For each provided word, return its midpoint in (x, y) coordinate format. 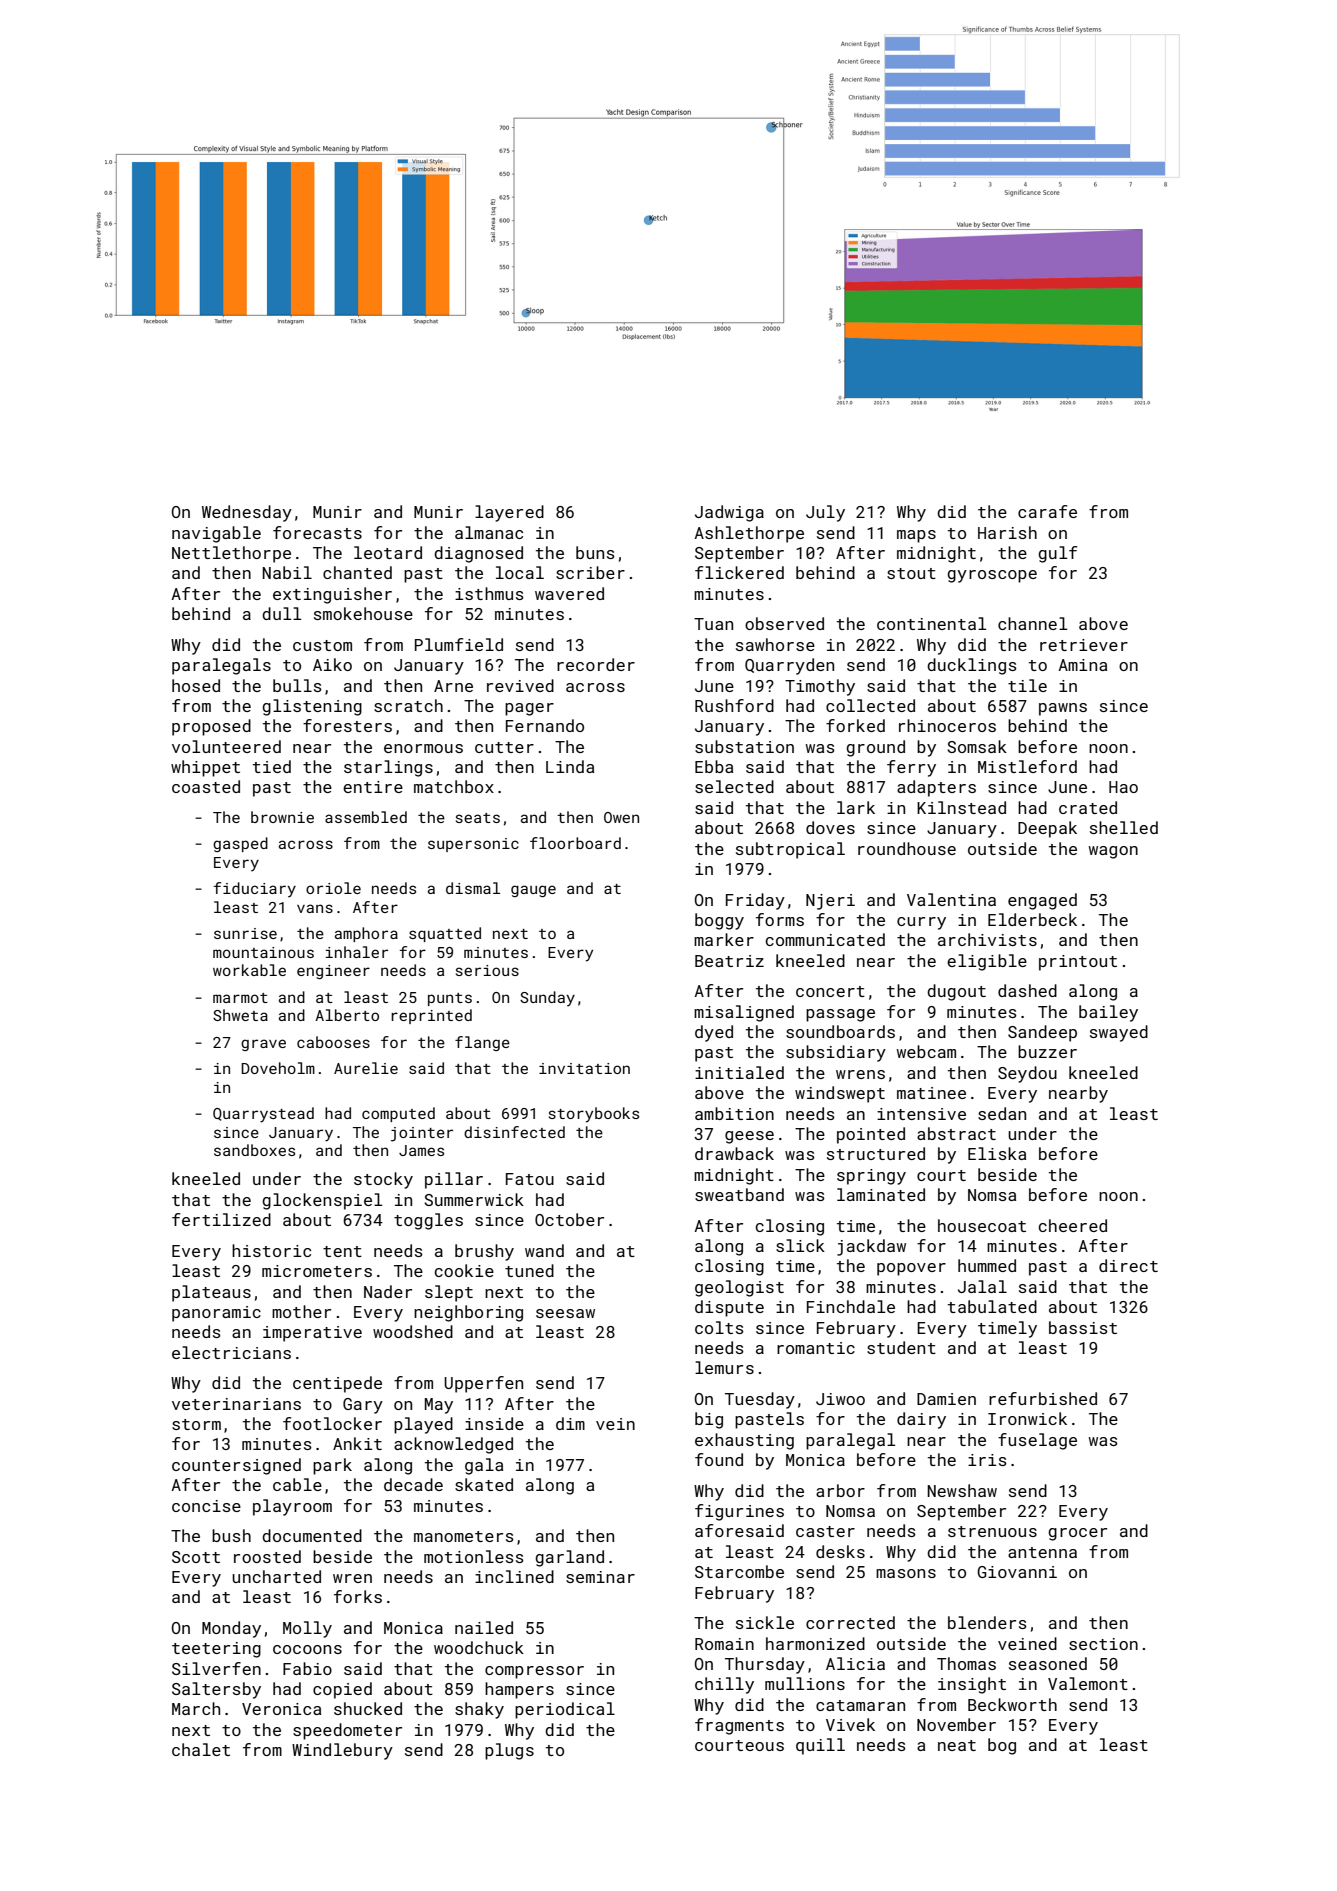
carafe (1047, 511)
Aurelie (366, 1068)
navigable (216, 534)
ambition (734, 1113)
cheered (1072, 1225)
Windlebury (342, 1751)
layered (509, 513)
